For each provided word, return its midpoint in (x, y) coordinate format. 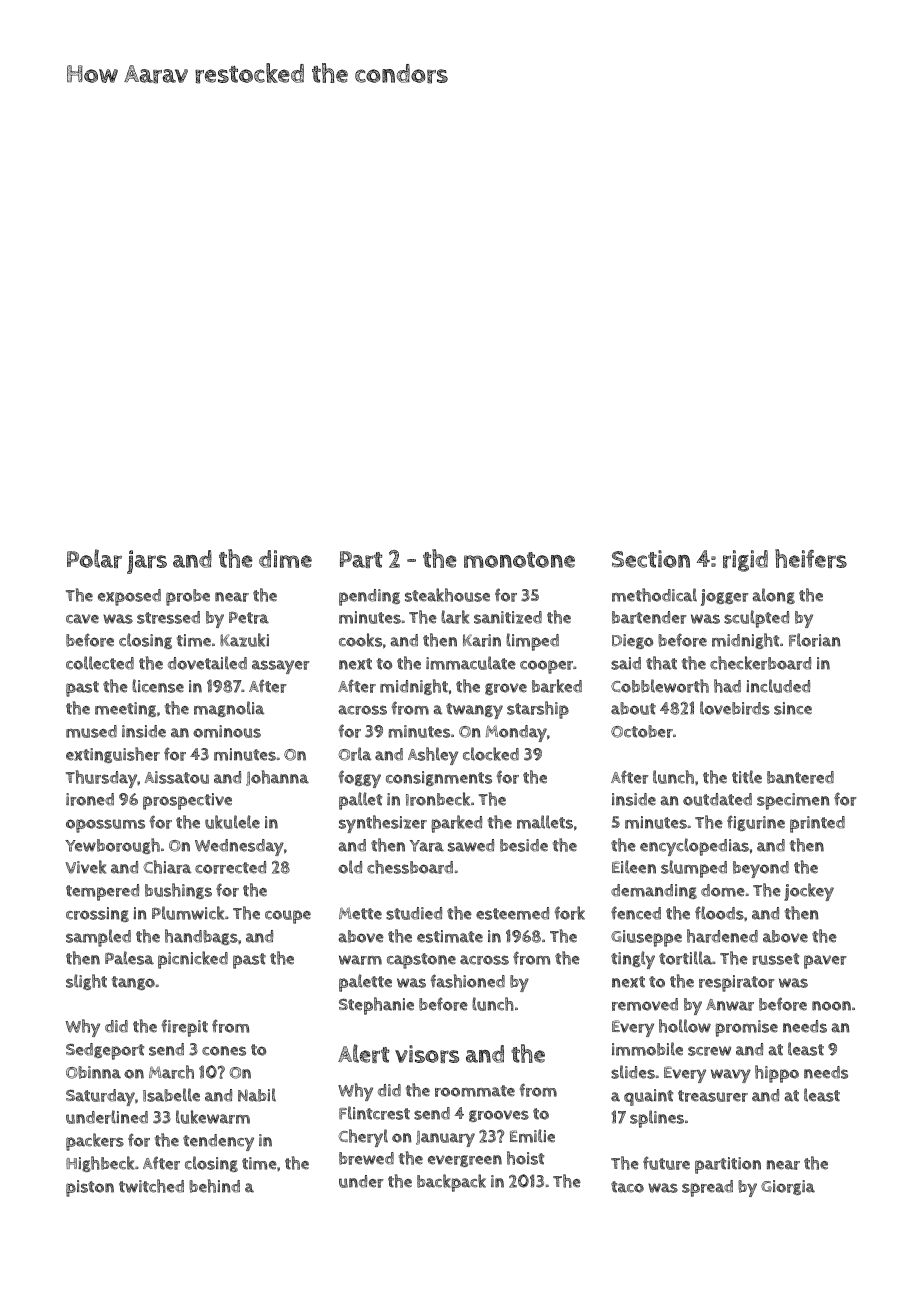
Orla (354, 754)
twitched (151, 1186)
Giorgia (788, 1187)
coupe (288, 917)
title (747, 777)
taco (627, 1187)
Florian (815, 640)
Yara (427, 846)
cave (82, 619)
